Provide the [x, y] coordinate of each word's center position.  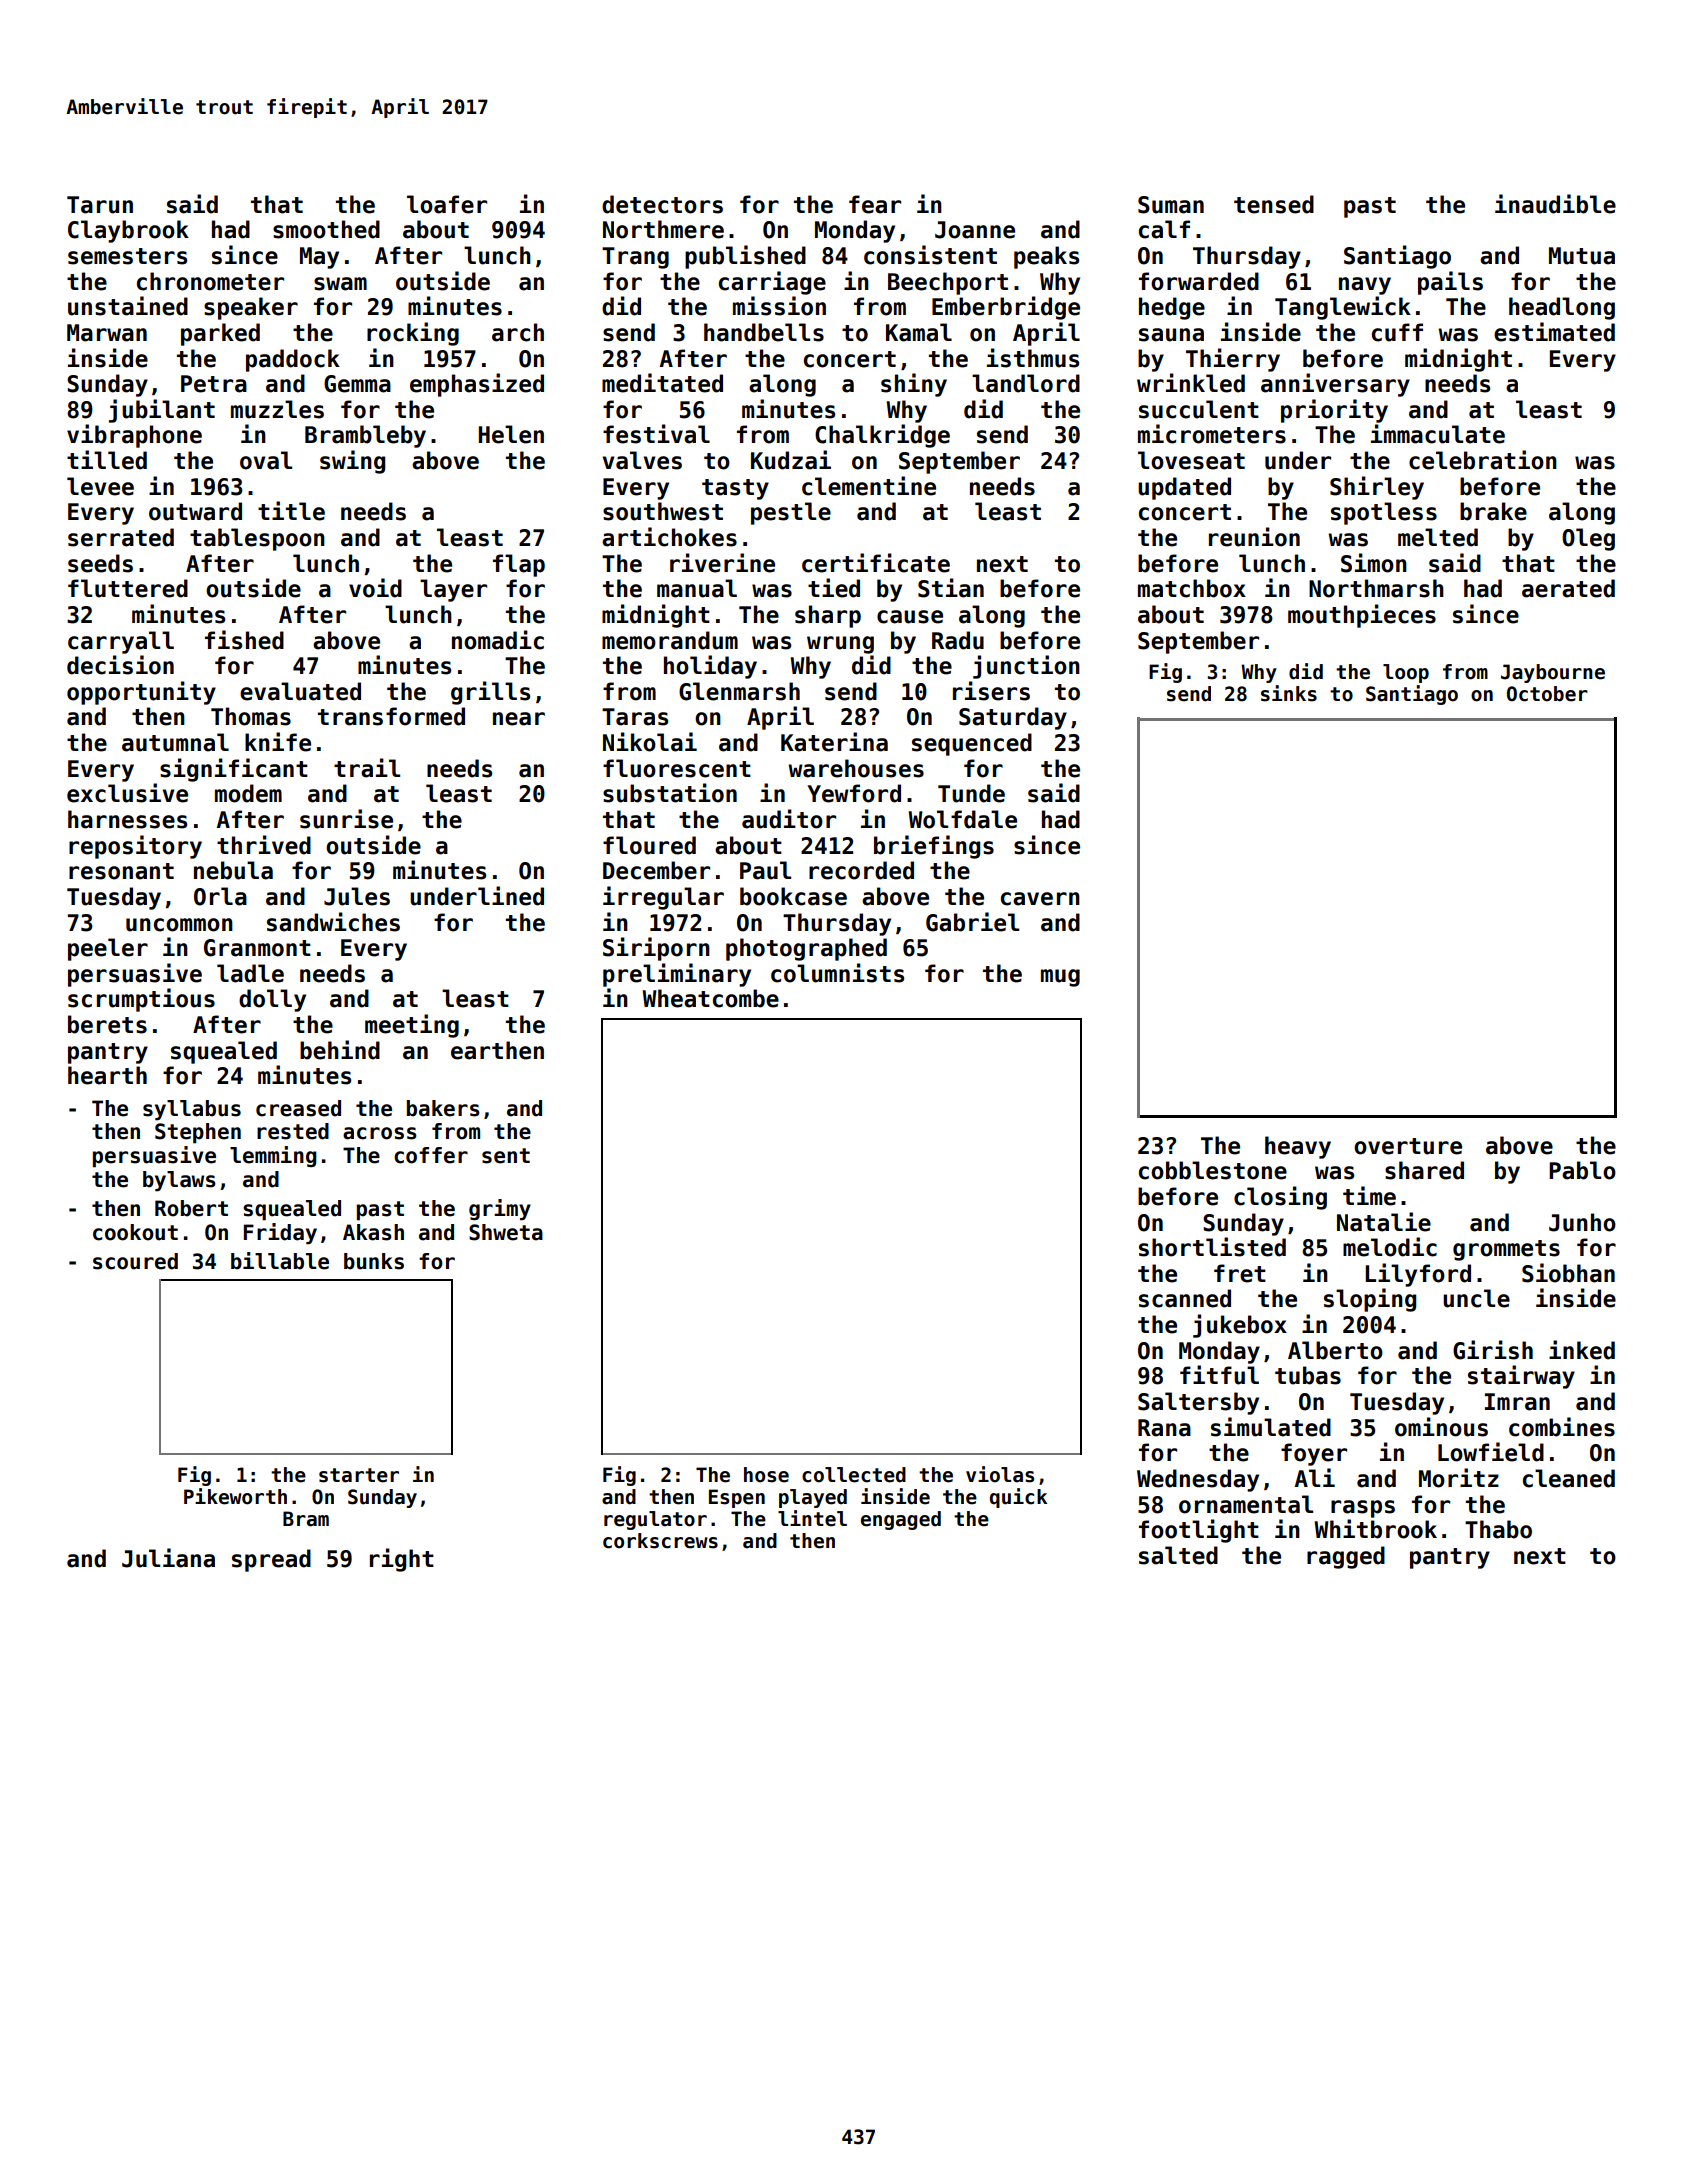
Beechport [948, 283]
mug [1060, 978]
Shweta [506, 1232]
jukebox [1240, 1326]
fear [875, 204]
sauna [1171, 335]
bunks [374, 1261]
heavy [1298, 1147]
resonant [121, 871]
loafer [447, 204]
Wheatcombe [710, 998]
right [402, 1560]
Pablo [1582, 1170]
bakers [443, 1108]
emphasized [477, 385]
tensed [1274, 204]
